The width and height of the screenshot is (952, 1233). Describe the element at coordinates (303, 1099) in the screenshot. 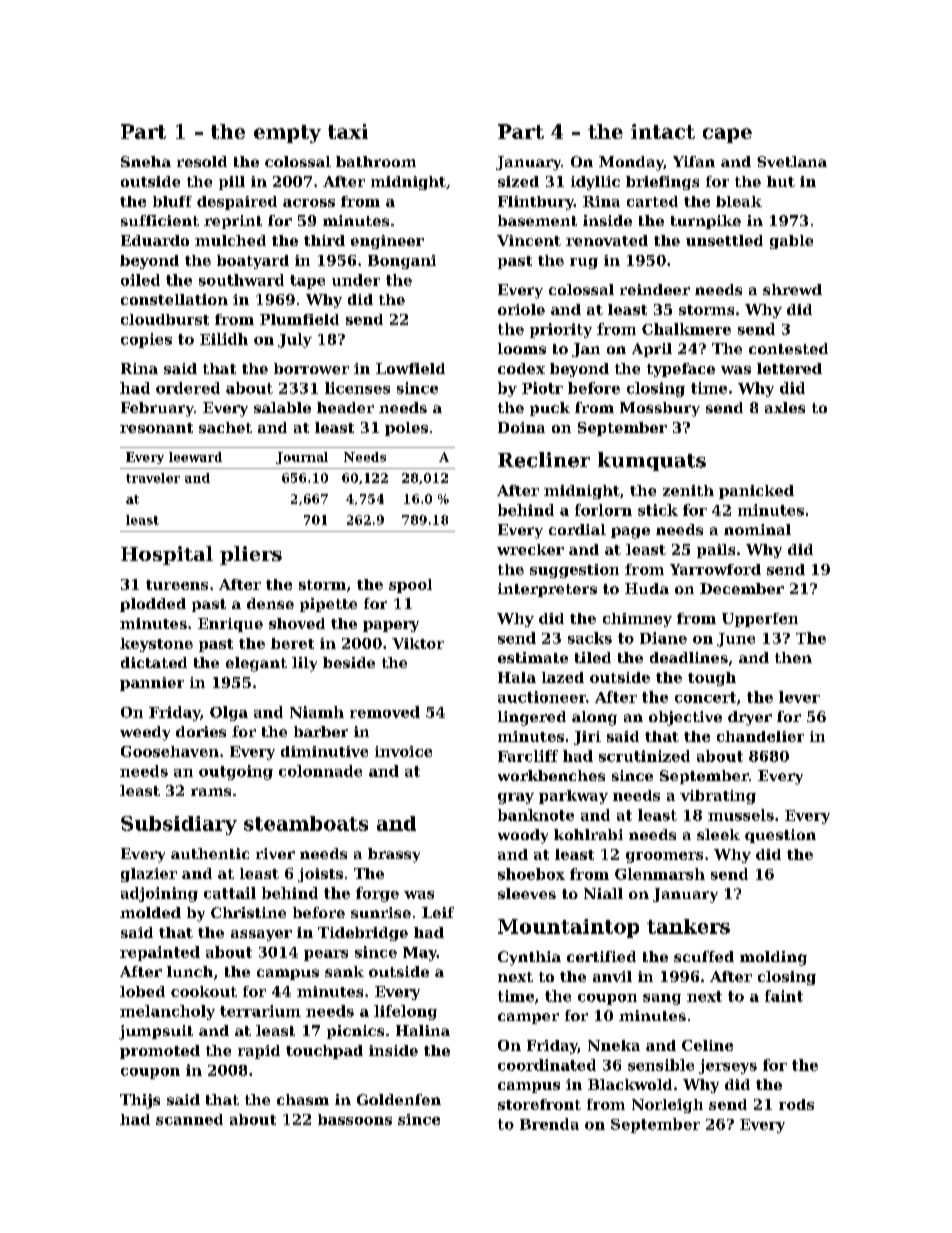

I see `chasm` at that location.
